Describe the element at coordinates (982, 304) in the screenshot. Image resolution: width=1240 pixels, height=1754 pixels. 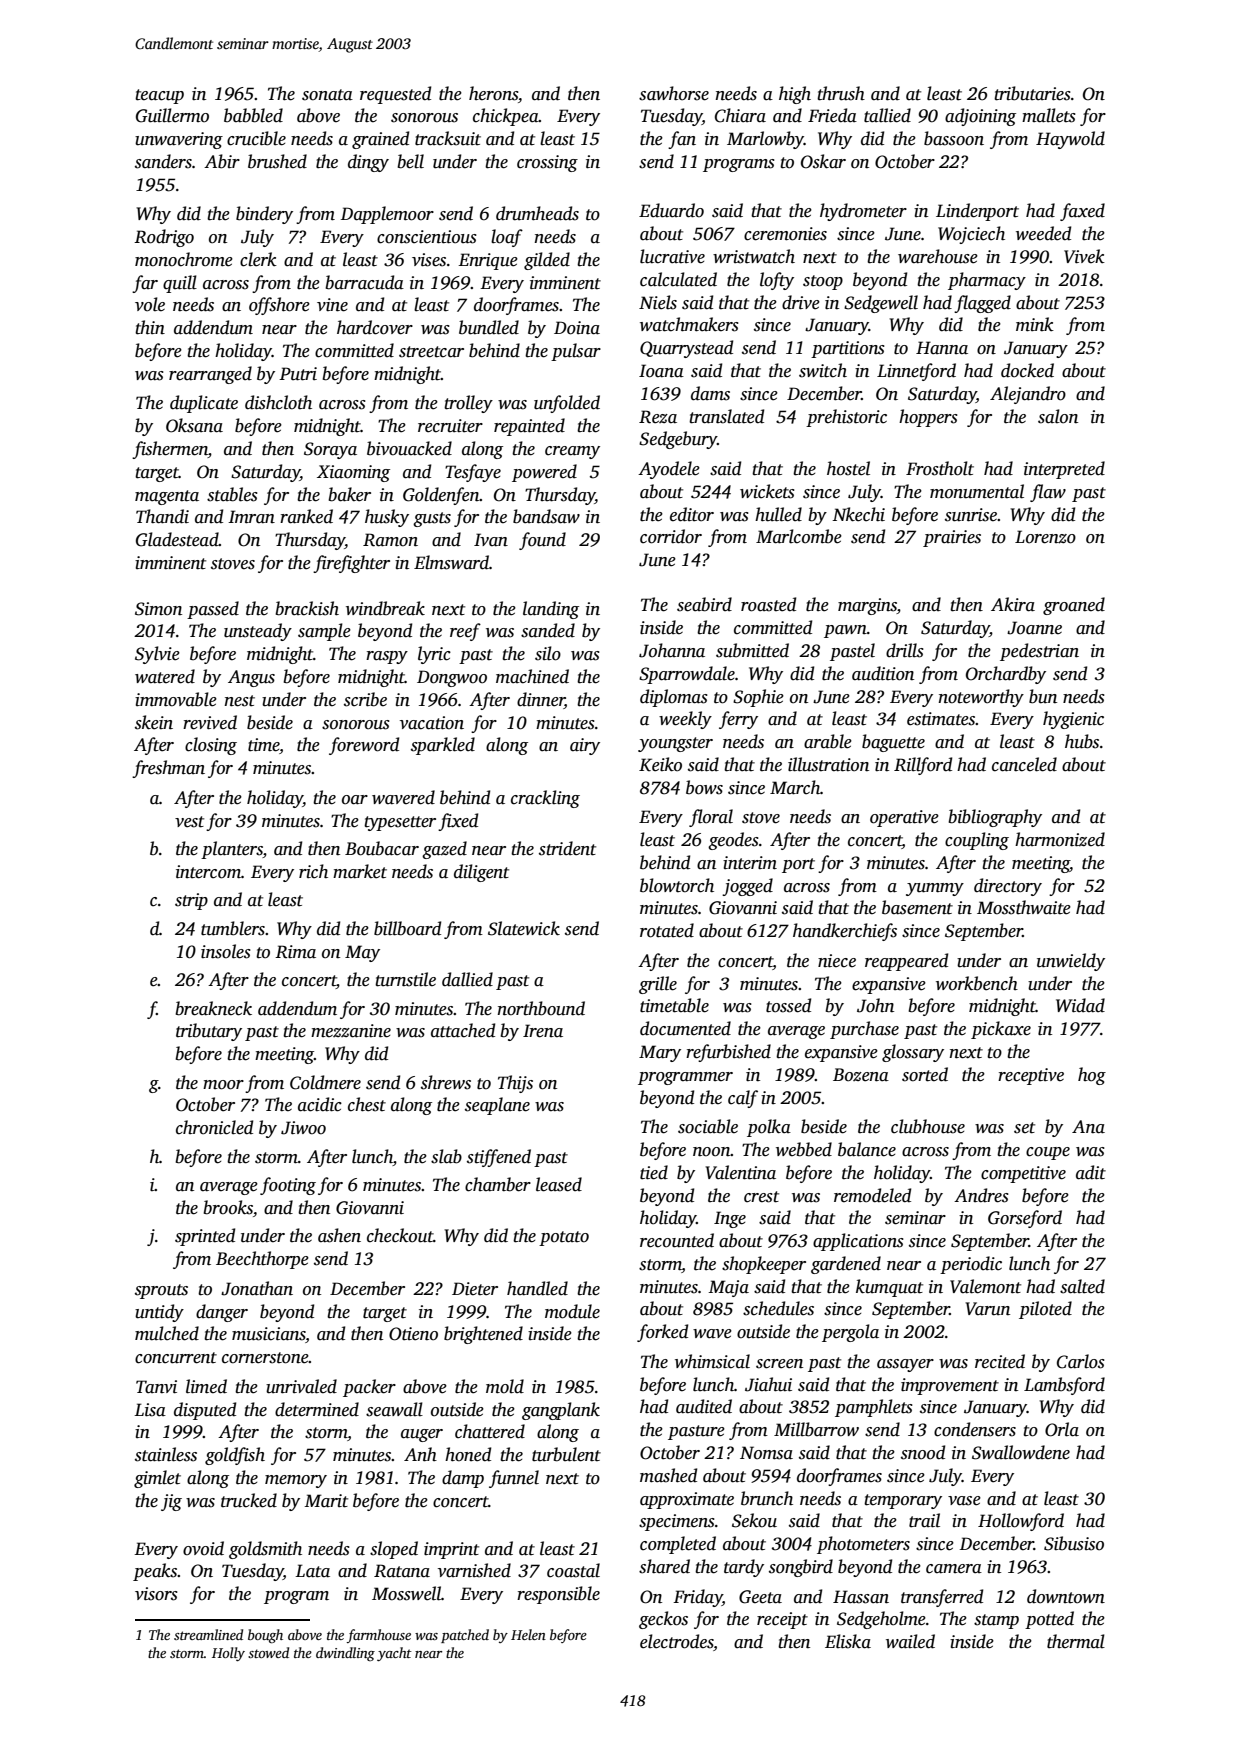
I see `flagged` at that location.
